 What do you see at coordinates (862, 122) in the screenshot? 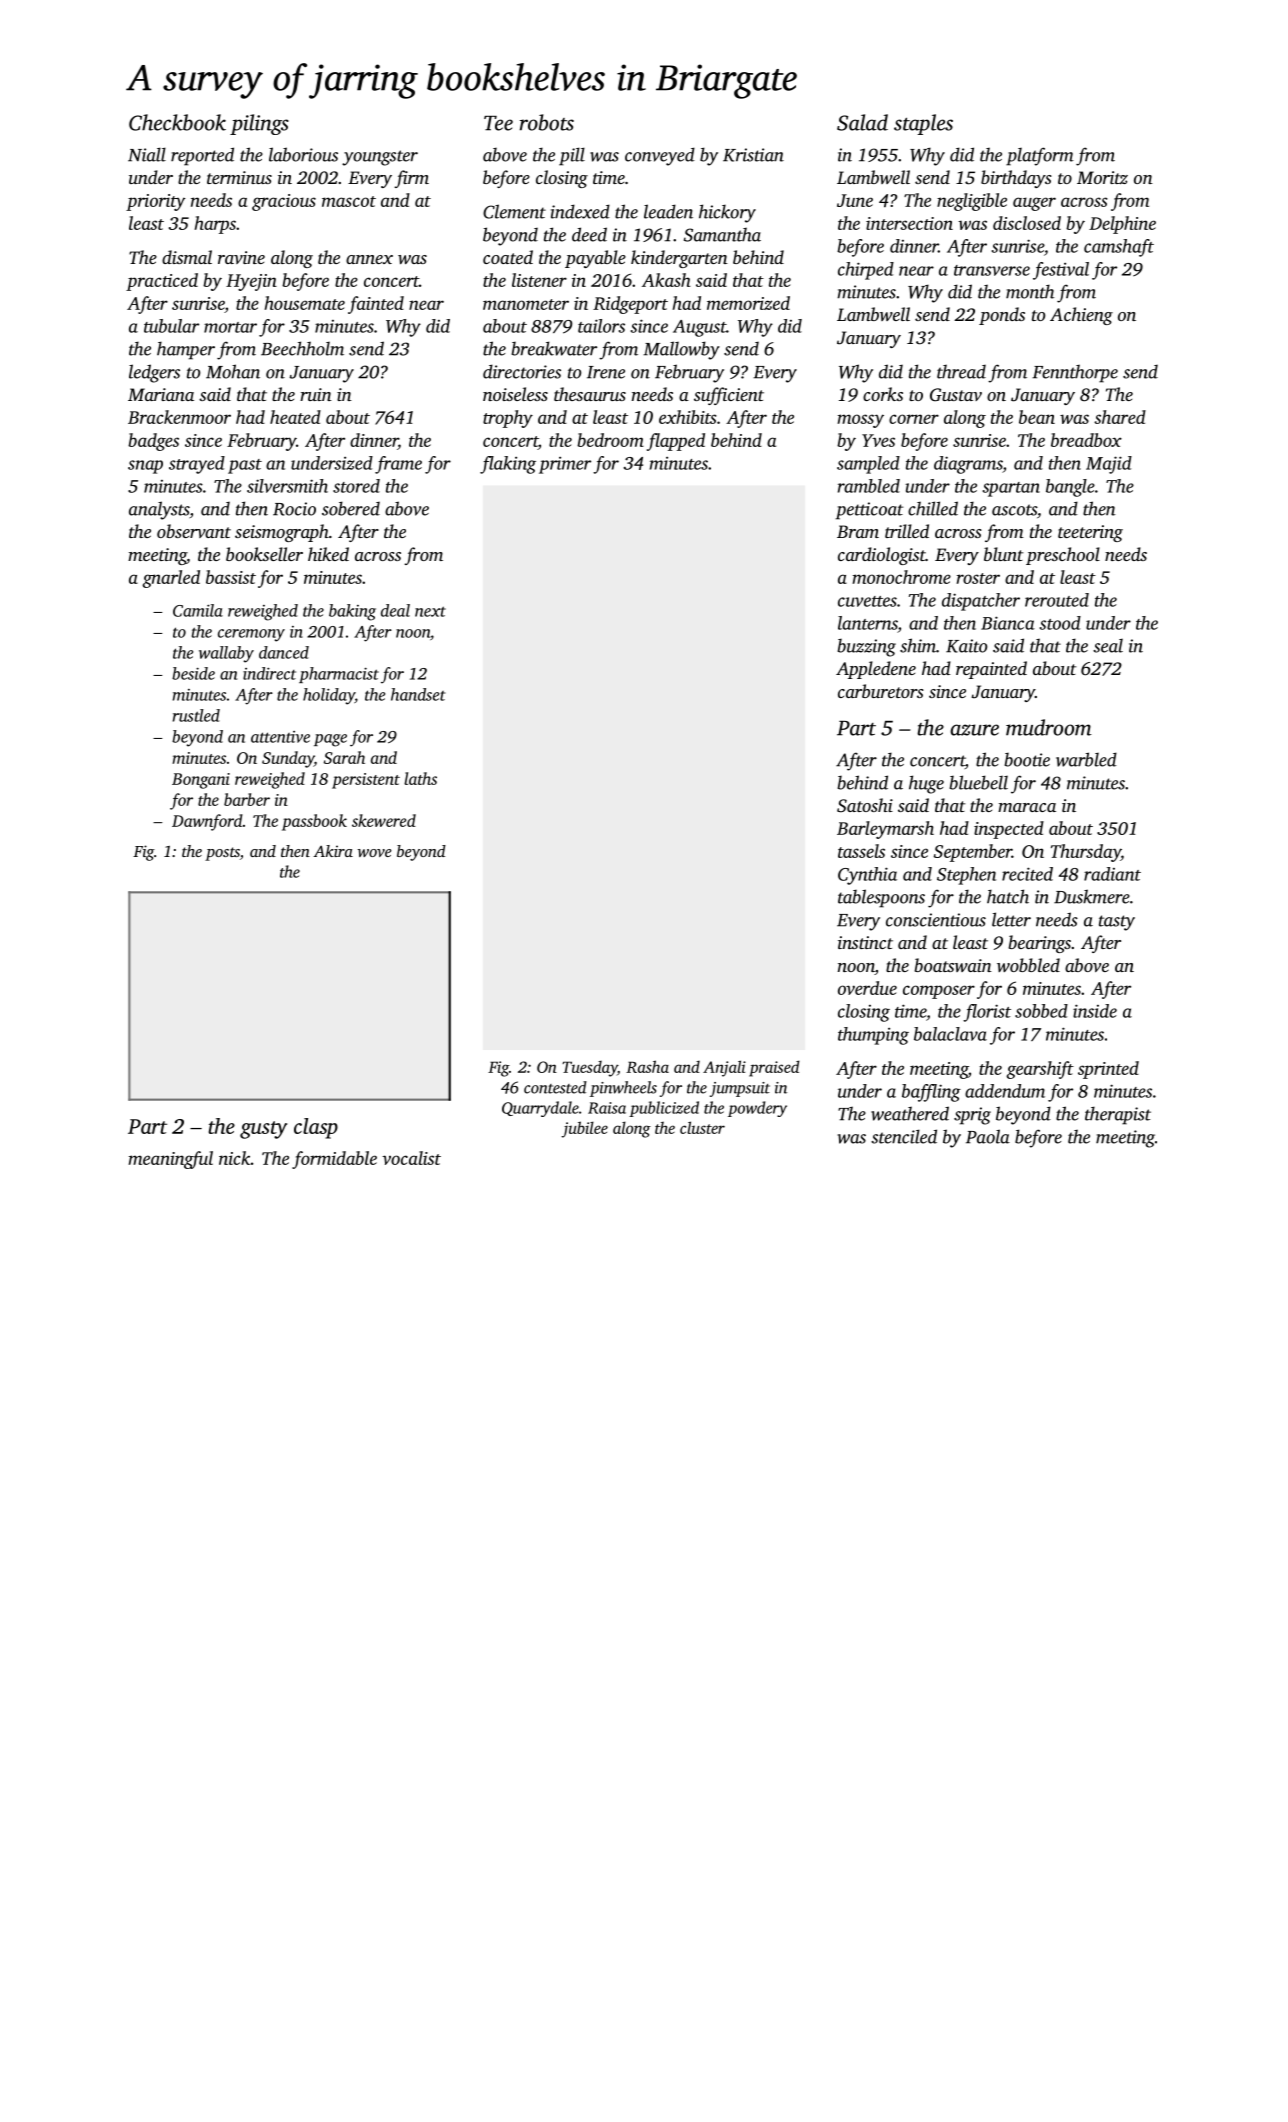
I see `Salad` at bounding box center [862, 122].
